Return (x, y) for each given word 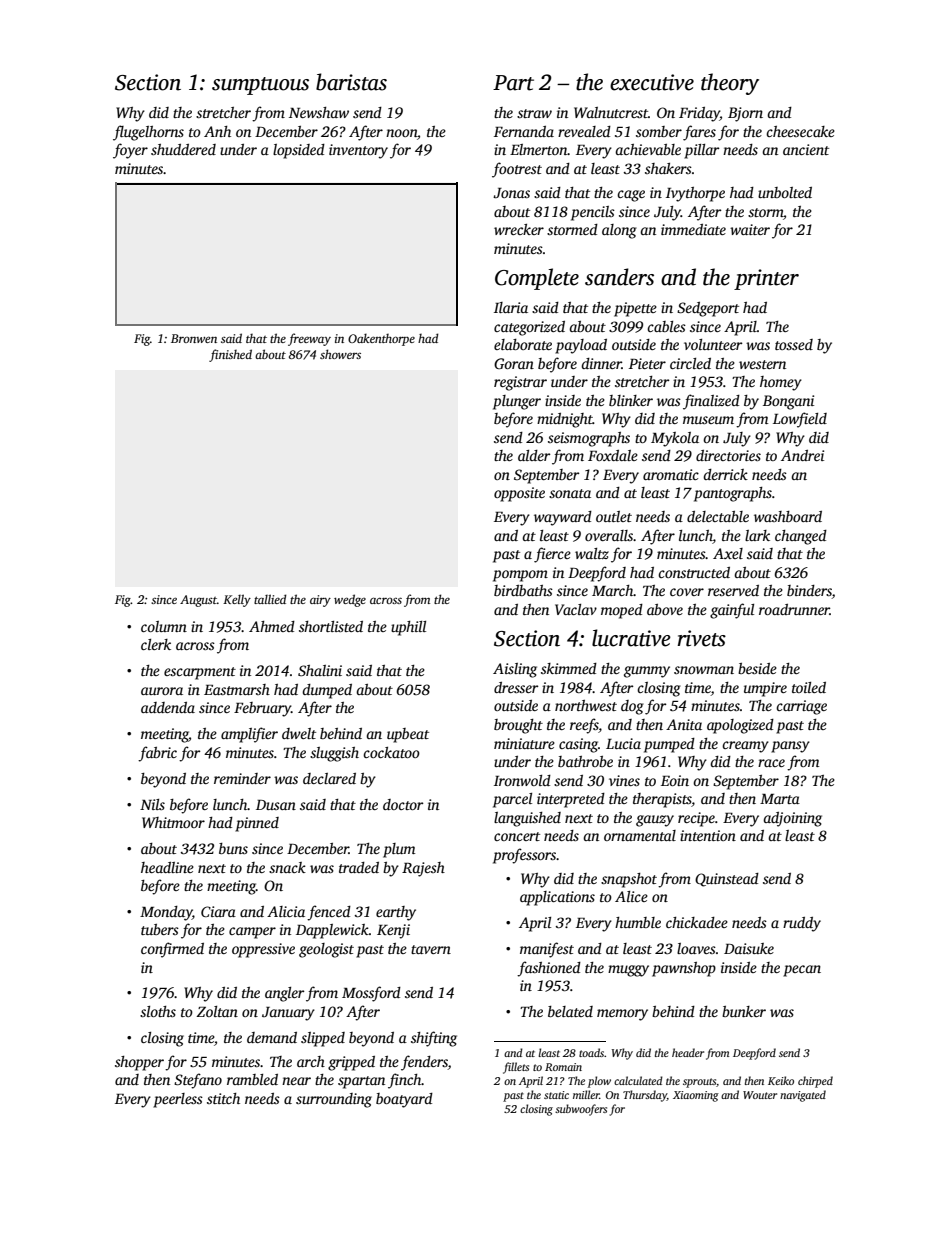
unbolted (785, 192)
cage (631, 196)
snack (287, 867)
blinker (631, 400)
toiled (809, 687)
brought (518, 726)
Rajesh (423, 869)
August (198, 601)
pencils (593, 213)
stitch (223, 1098)
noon (401, 133)
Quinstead (727, 880)
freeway (309, 339)
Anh (217, 131)
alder (534, 455)
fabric (157, 754)
